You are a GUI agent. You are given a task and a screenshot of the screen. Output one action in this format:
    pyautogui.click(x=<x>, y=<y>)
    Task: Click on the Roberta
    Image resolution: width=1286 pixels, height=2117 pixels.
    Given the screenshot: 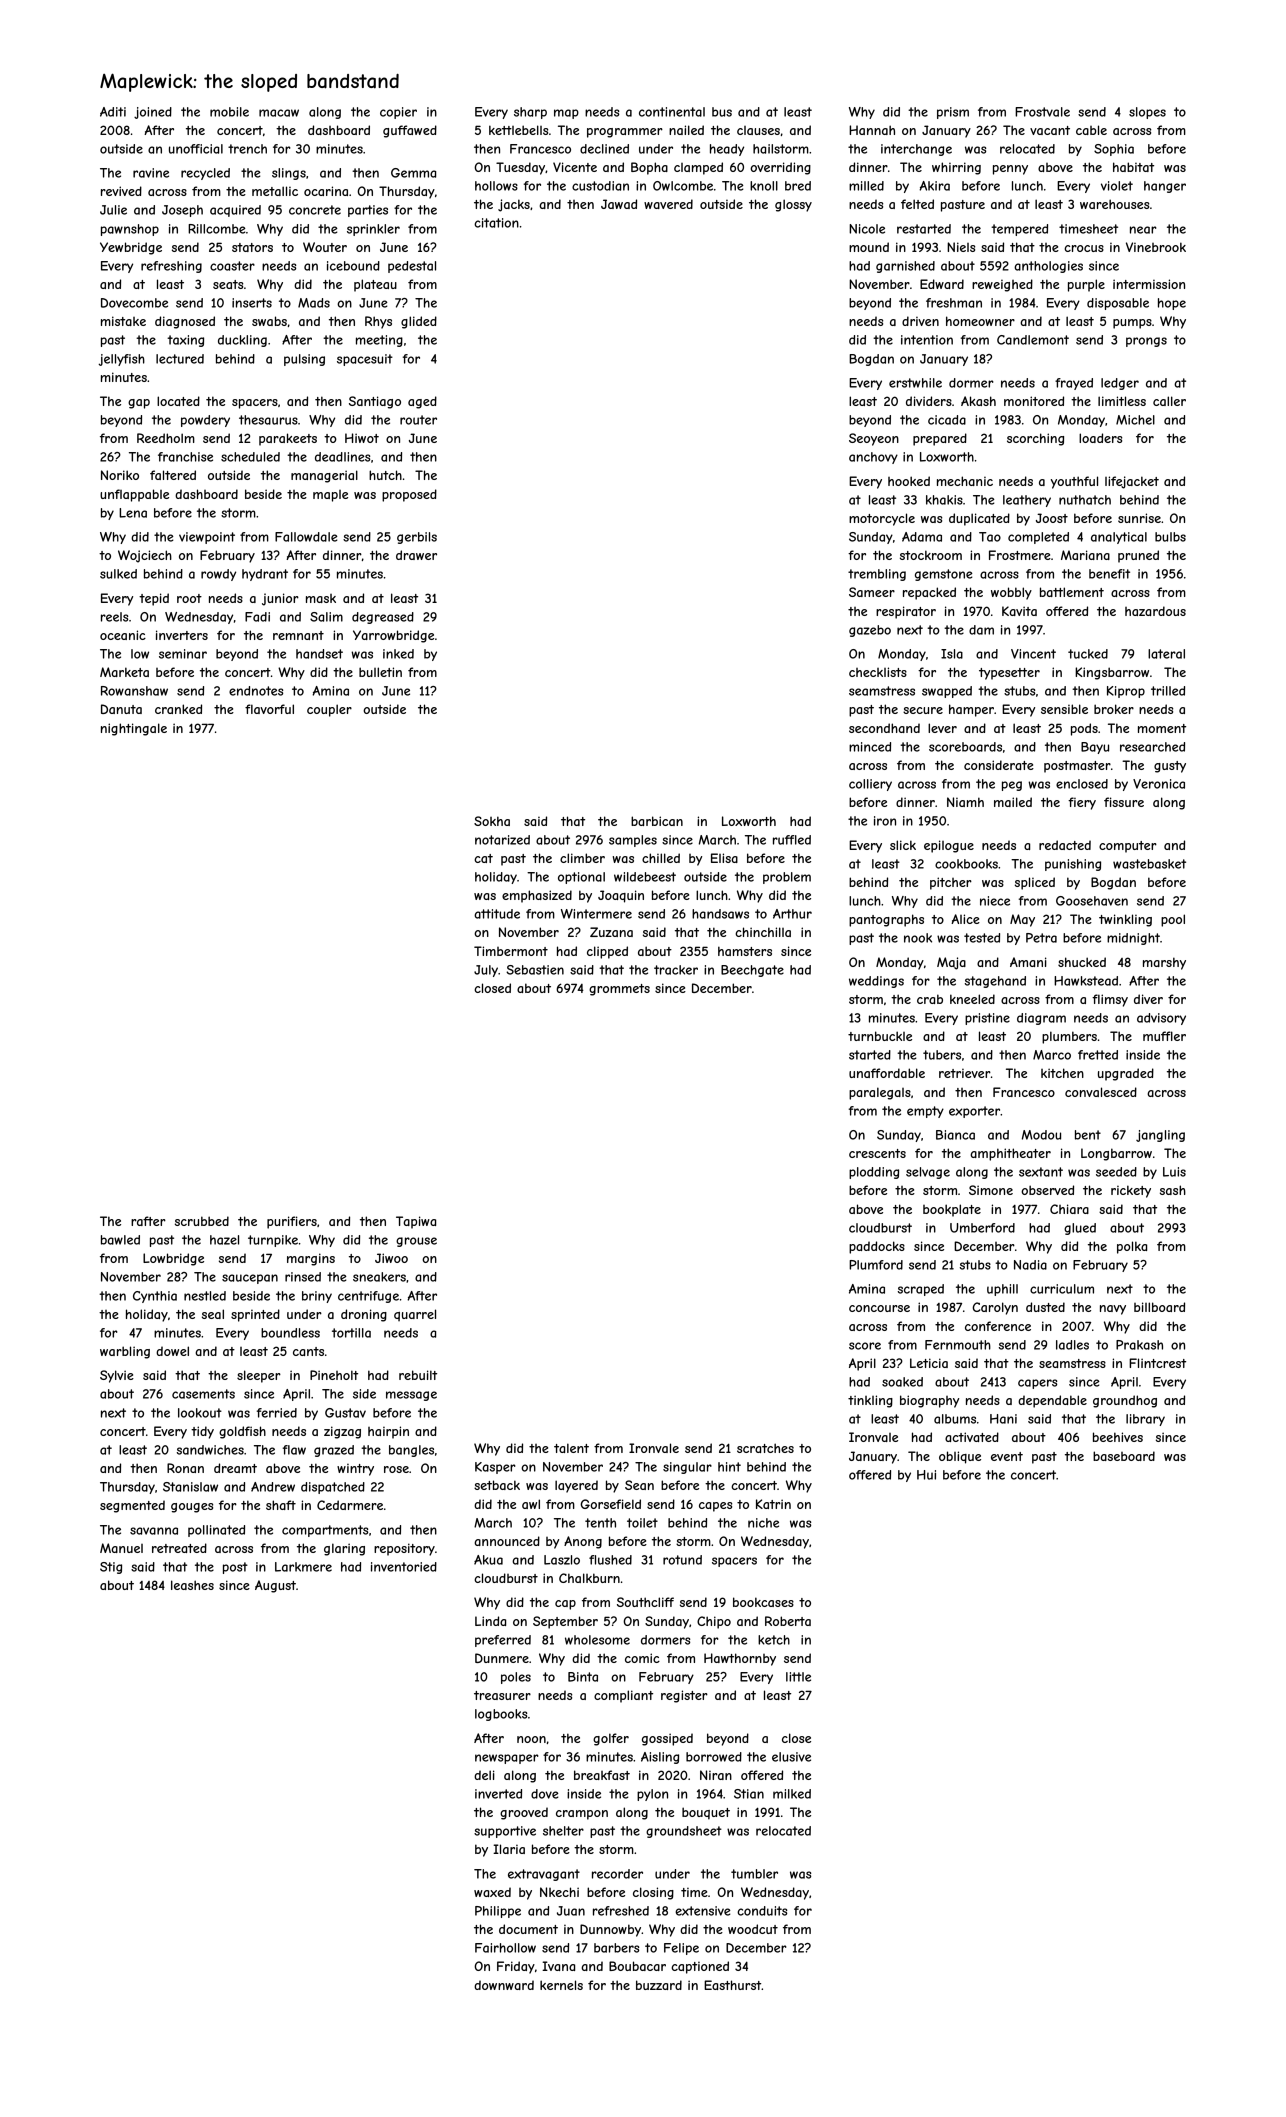 What is the action you would take?
    pyautogui.click(x=788, y=1621)
